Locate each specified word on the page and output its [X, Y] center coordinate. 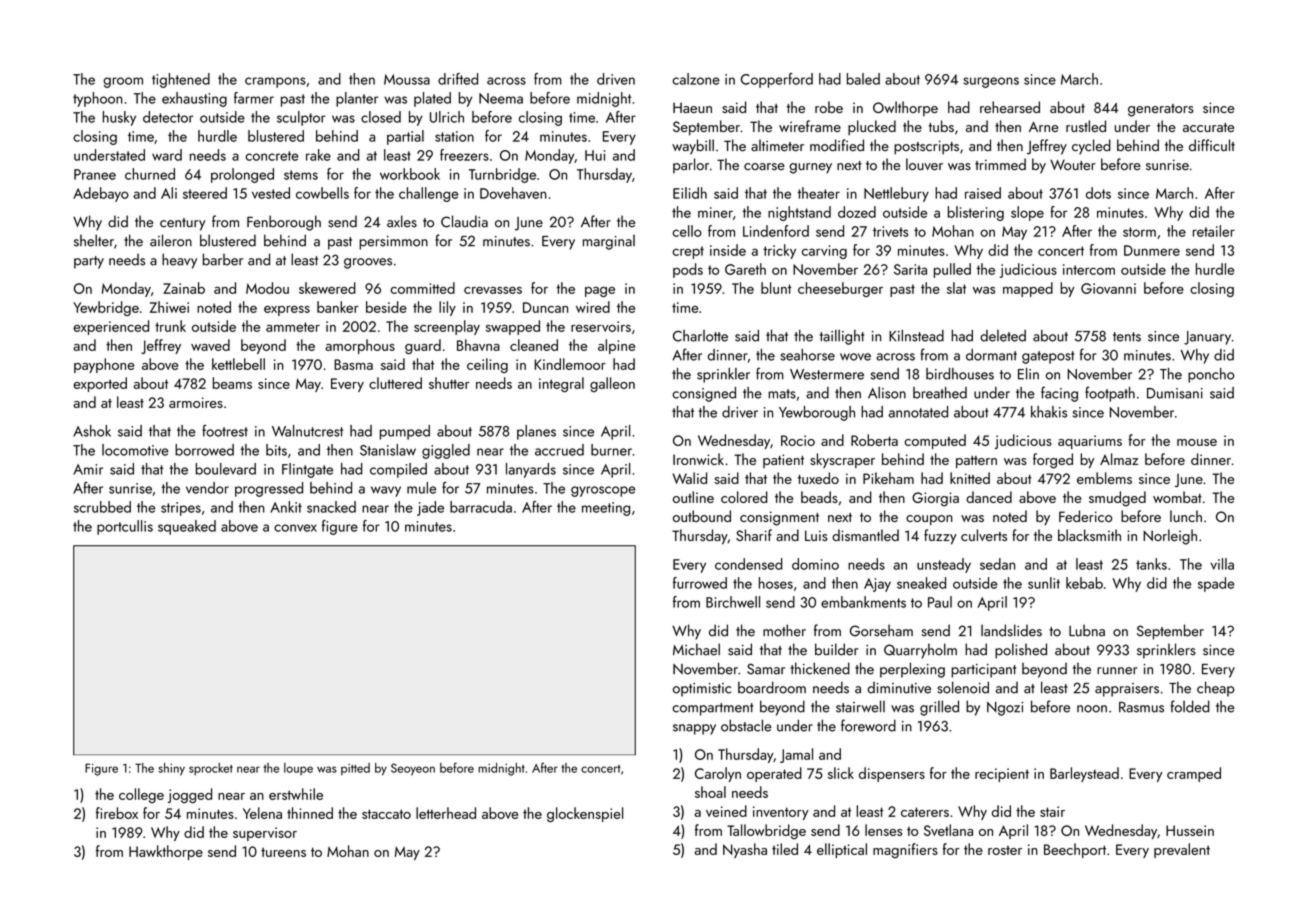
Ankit [286, 507]
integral [561, 384]
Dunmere [1152, 250]
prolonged [242, 175]
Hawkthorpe [166, 852]
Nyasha [745, 850]
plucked [872, 127]
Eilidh [690, 193]
